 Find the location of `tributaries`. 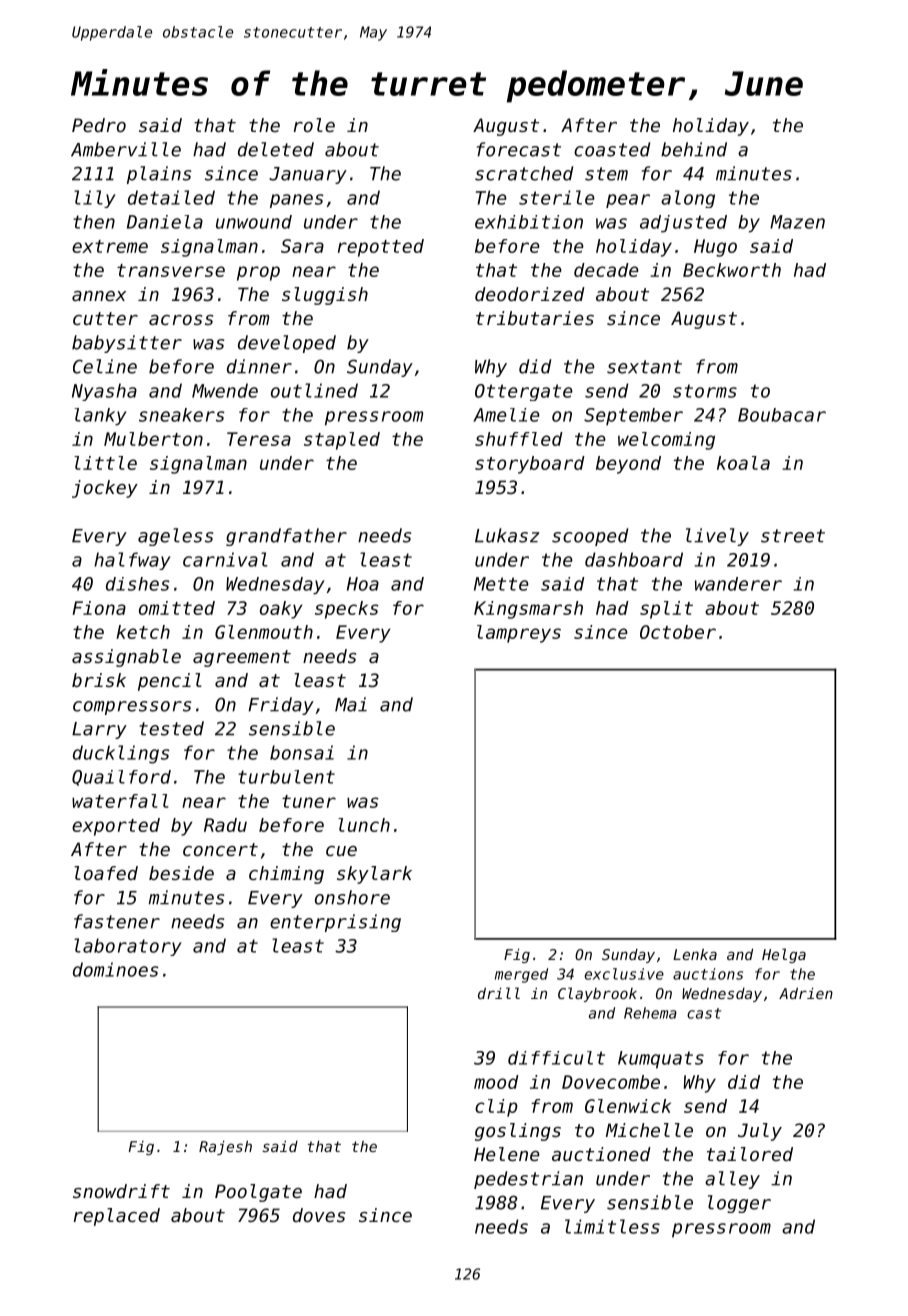

tributaries is located at coordinates (535, 318).
